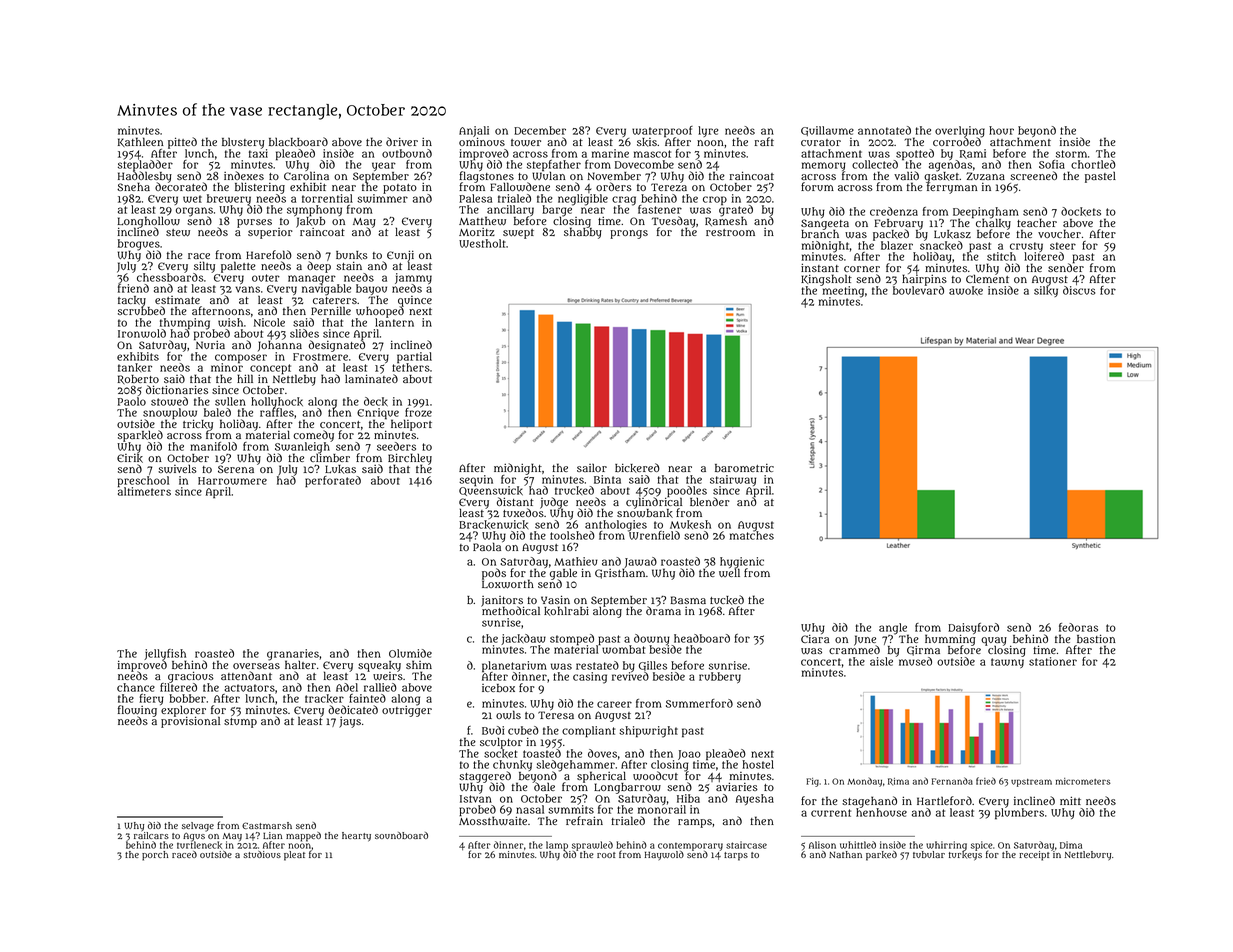 This image has height=952, width=1233. I want to click on snacked, so click(941, 245).
